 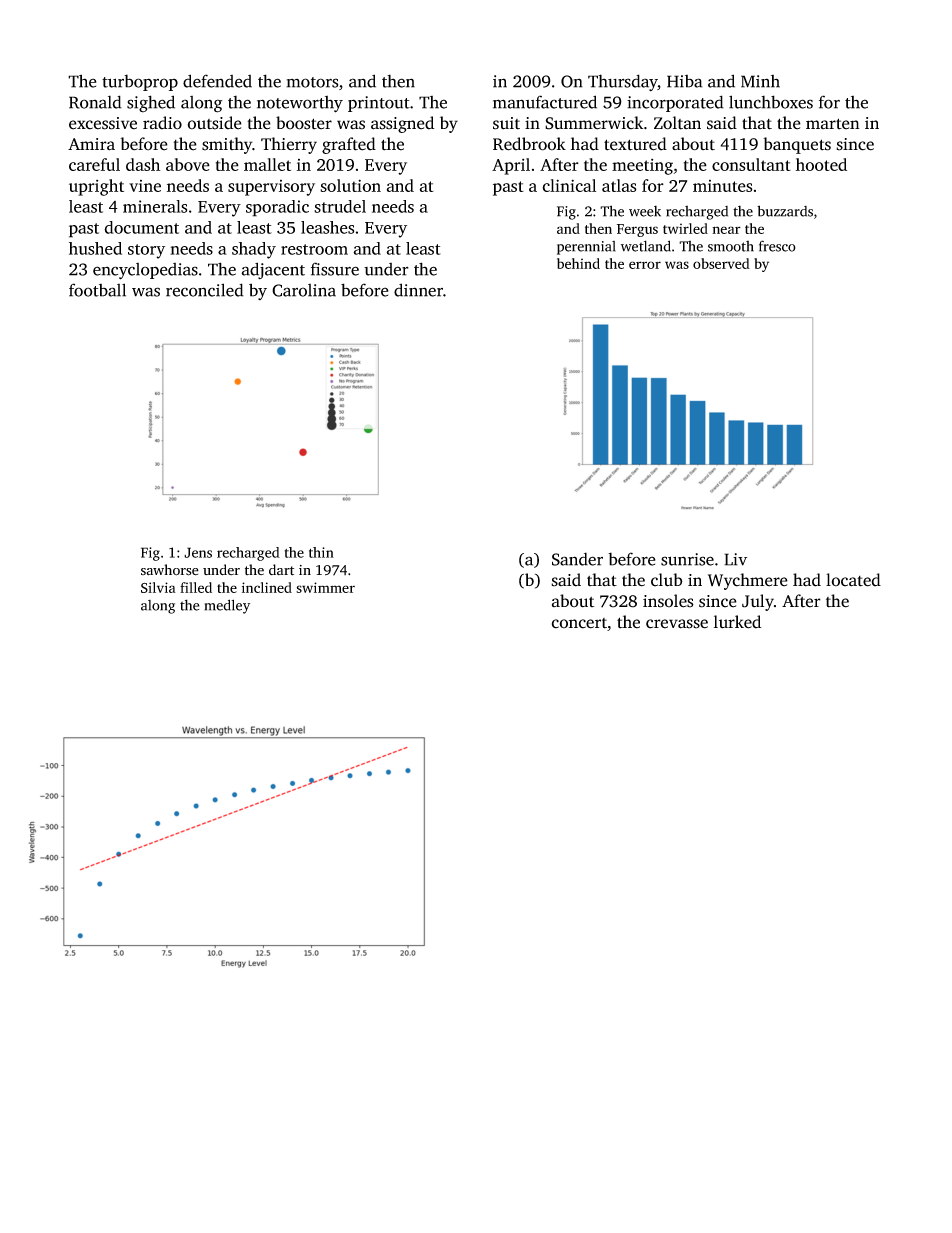 I want to click on banquets, so click(x=797, y=145).
